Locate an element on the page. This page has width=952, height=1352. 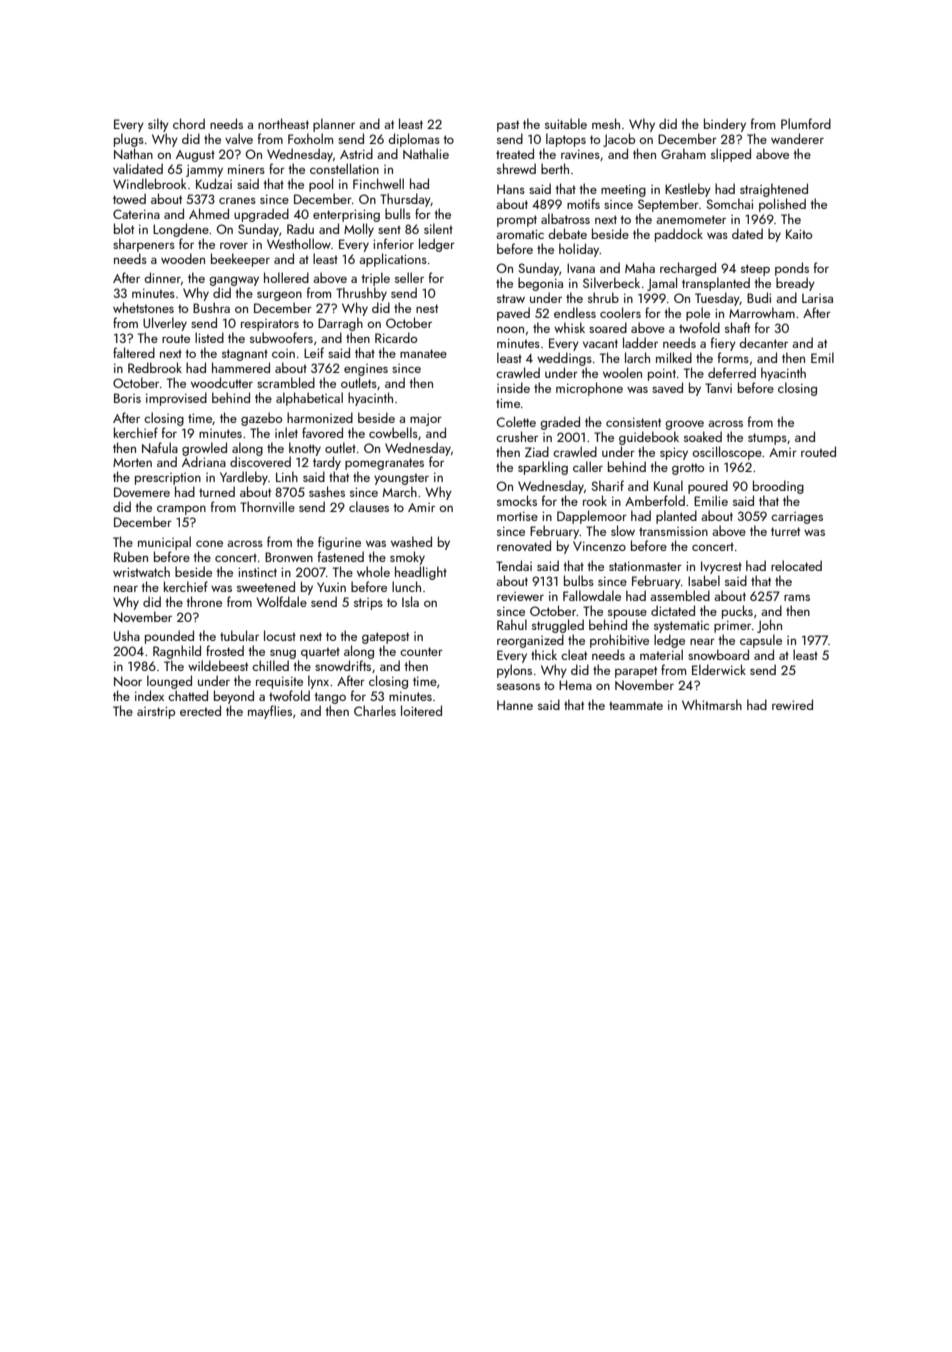
Isla is located at coordinates (410, 601).
